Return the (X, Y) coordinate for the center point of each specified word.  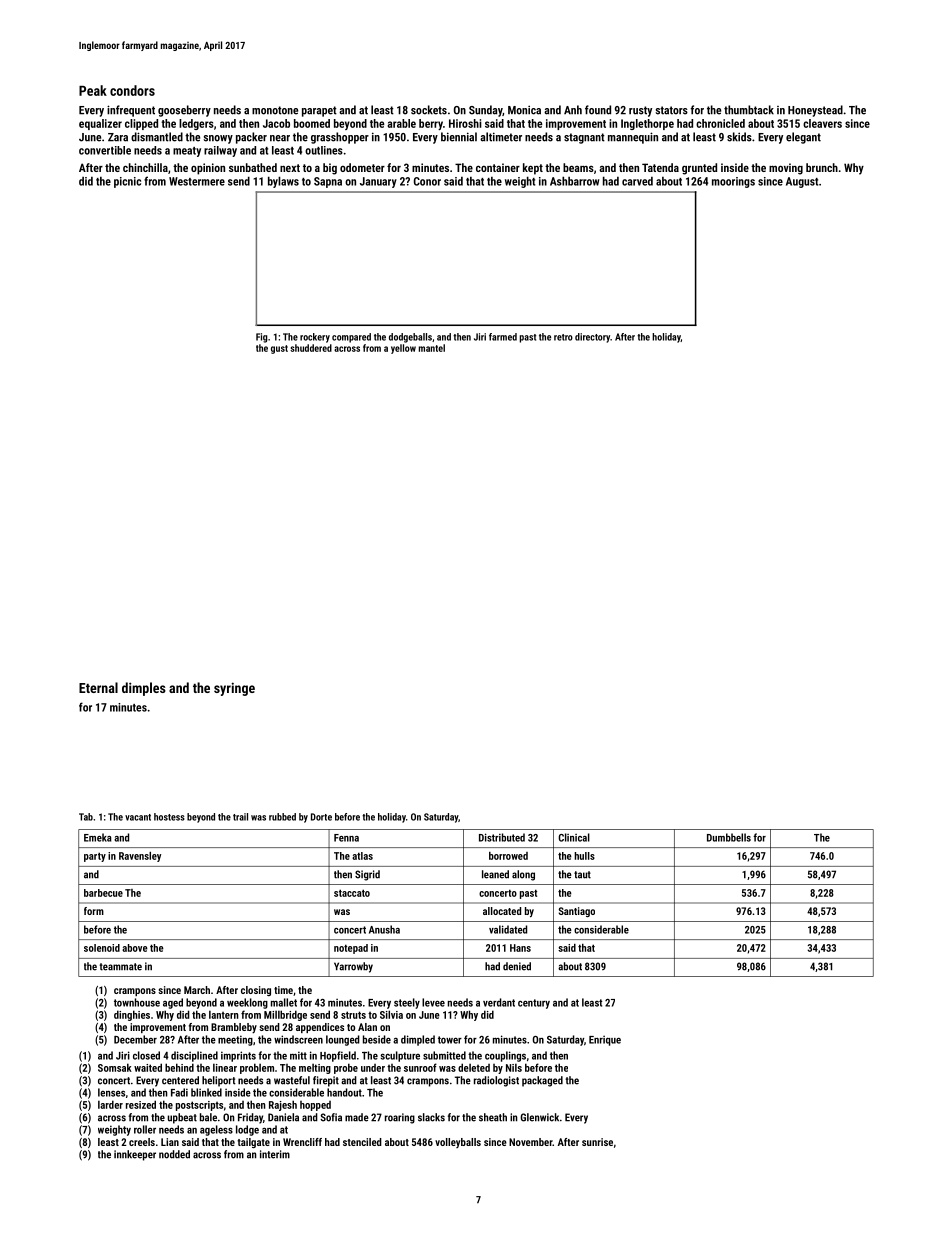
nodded (174, 1154)
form (94, 911)
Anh (573, 109)
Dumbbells (729, 837)
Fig (261, 338)
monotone (275, 110)
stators (672, 110)
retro (563, 337)
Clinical (574, 837)
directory (592, 338)
